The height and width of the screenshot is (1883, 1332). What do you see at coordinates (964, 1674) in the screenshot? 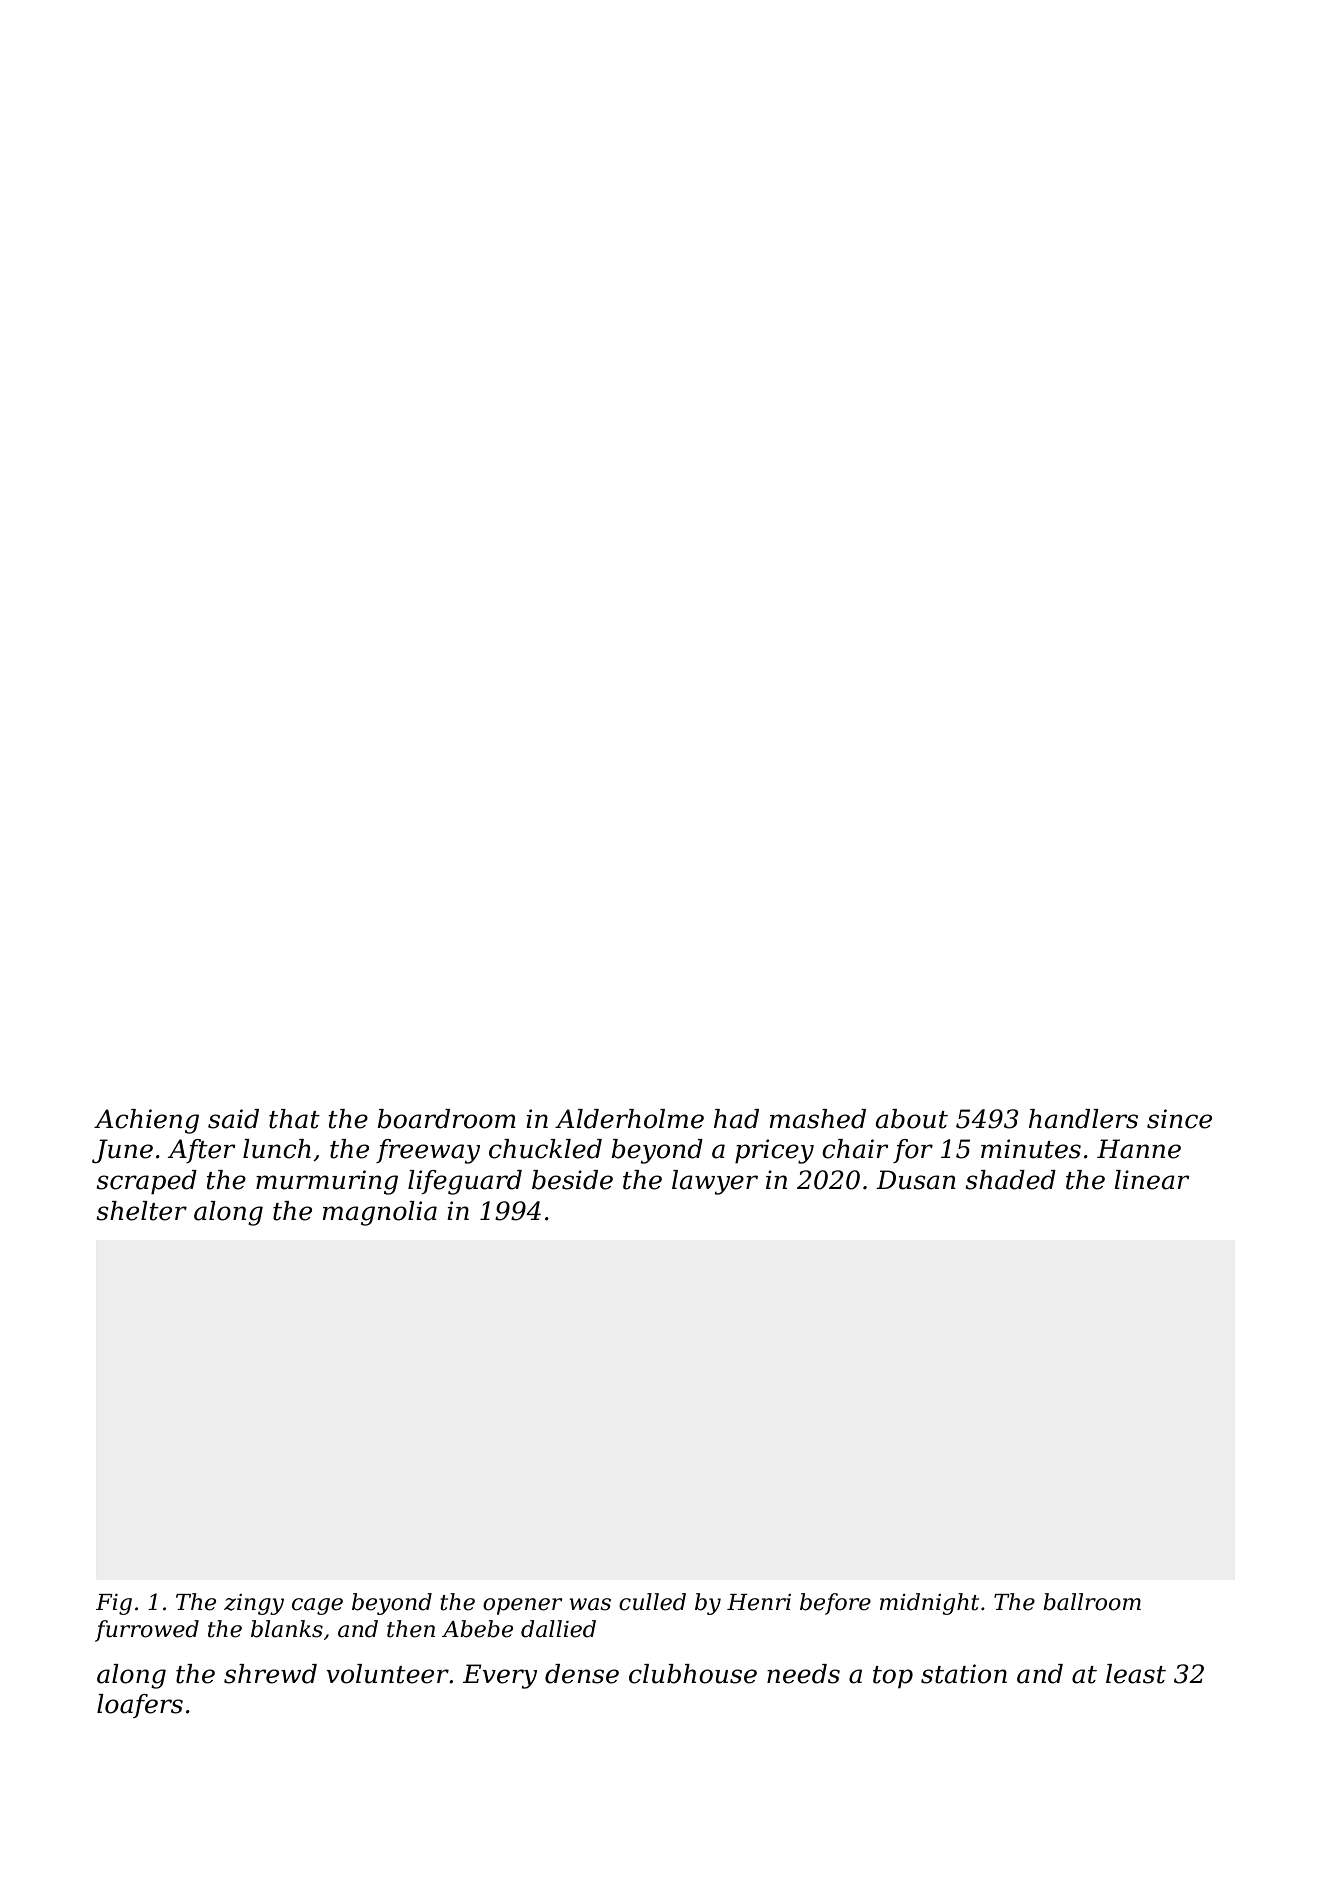
I see `station` at bounding box center [964, 1674].
